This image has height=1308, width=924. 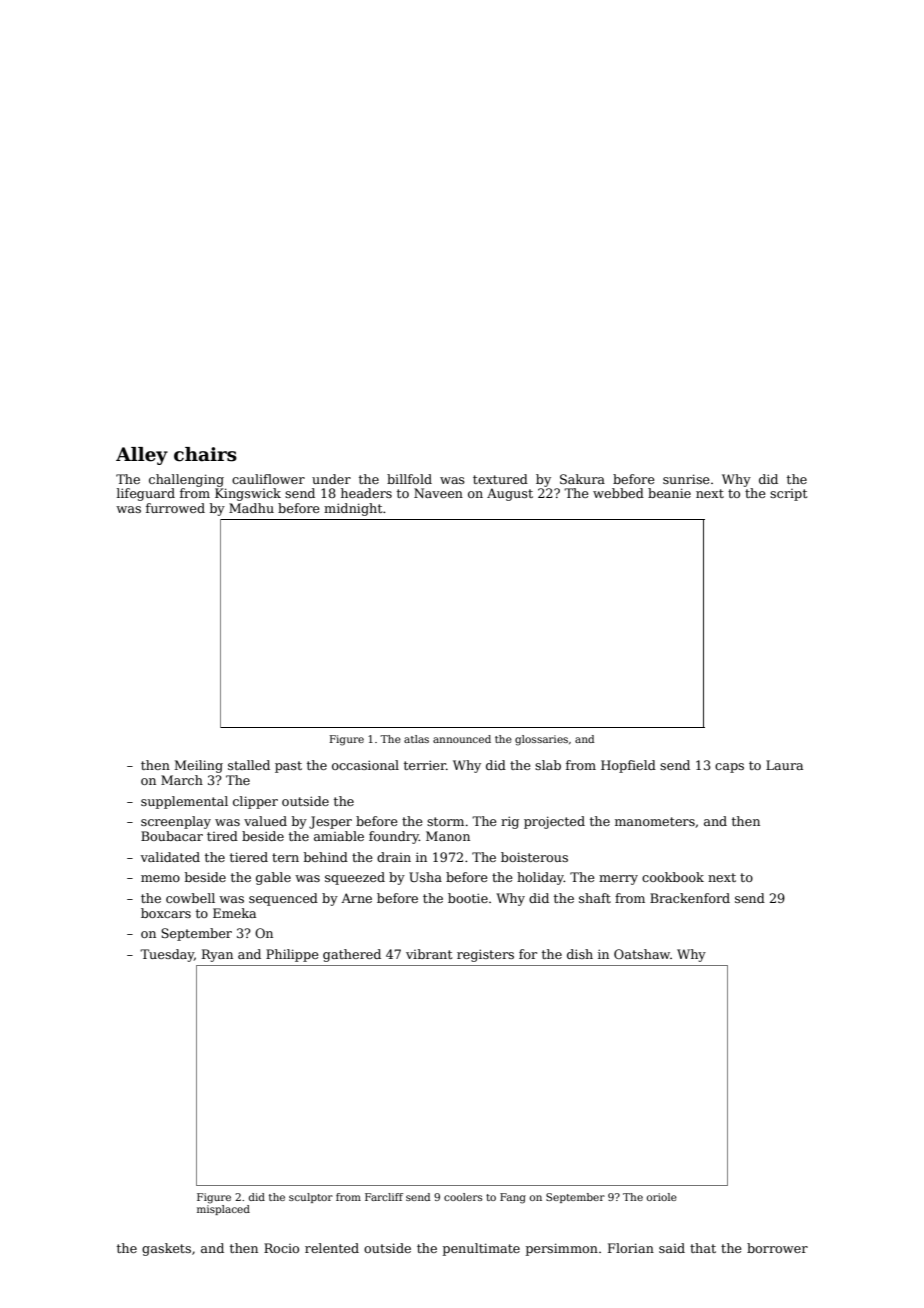 I want to click on Rocio, so click(x=281, y=1248).
